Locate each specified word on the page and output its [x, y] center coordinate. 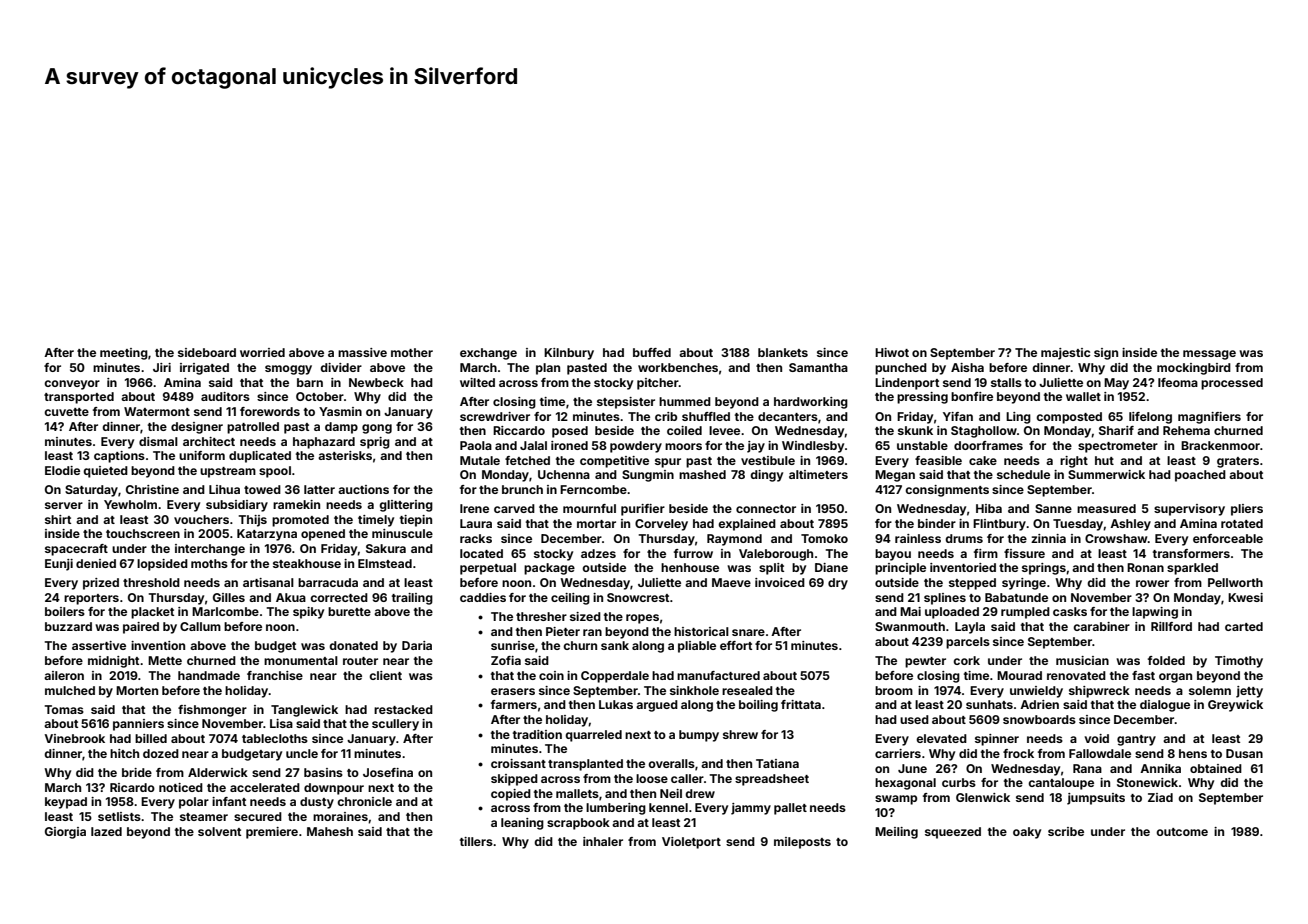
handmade [209, 675]
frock [1018, 753]
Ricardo [132, 787]
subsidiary [237, 506]
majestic [1065, 354]
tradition [537, 734]
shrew [740, 734]
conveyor [72, 385]
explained [747, 525]
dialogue [1165, 706]
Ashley [1130, 525]
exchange [488, 354]
